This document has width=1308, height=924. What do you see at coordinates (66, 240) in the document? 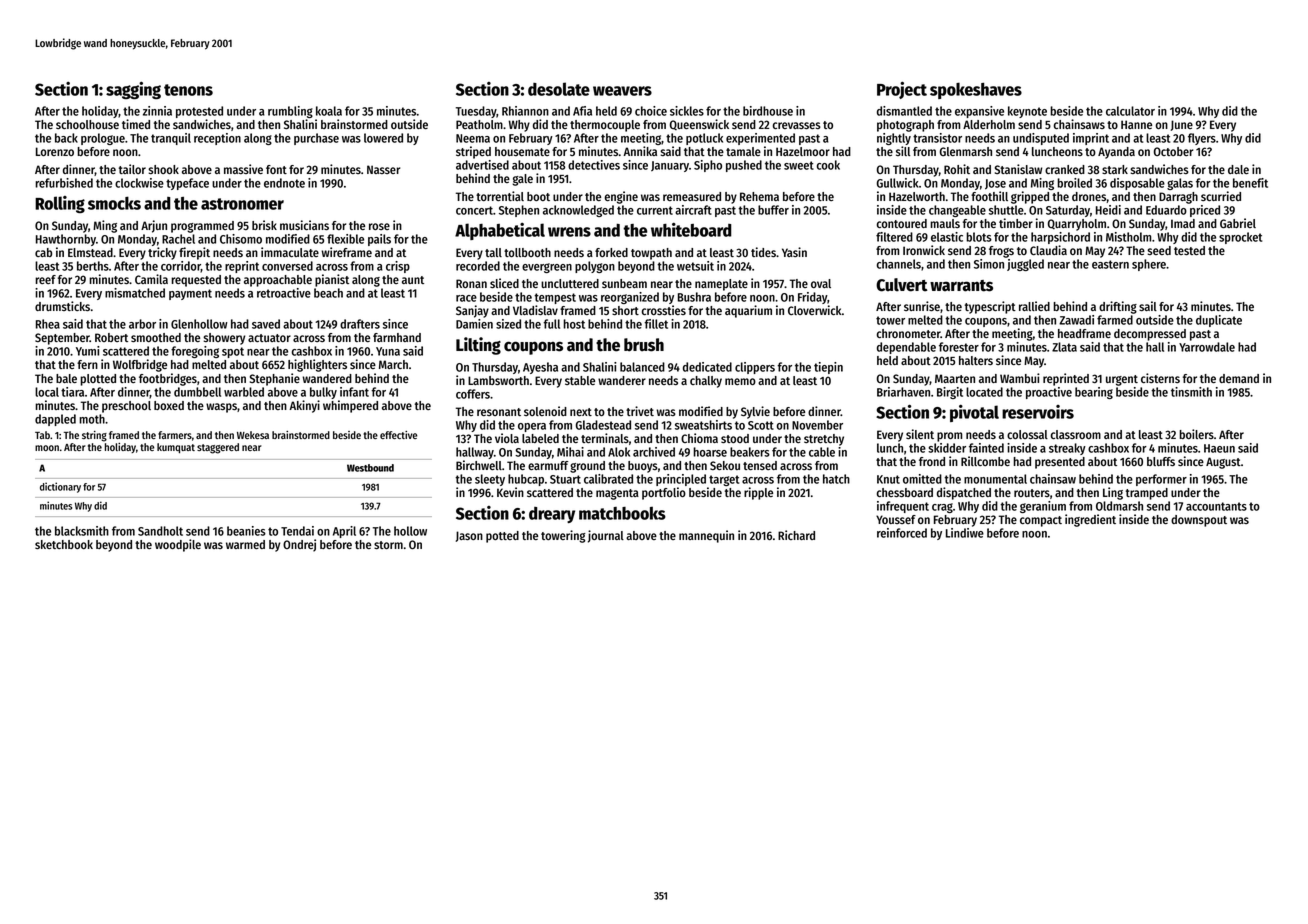
I see `Hawthornby` at bounding box center [66, 240].
